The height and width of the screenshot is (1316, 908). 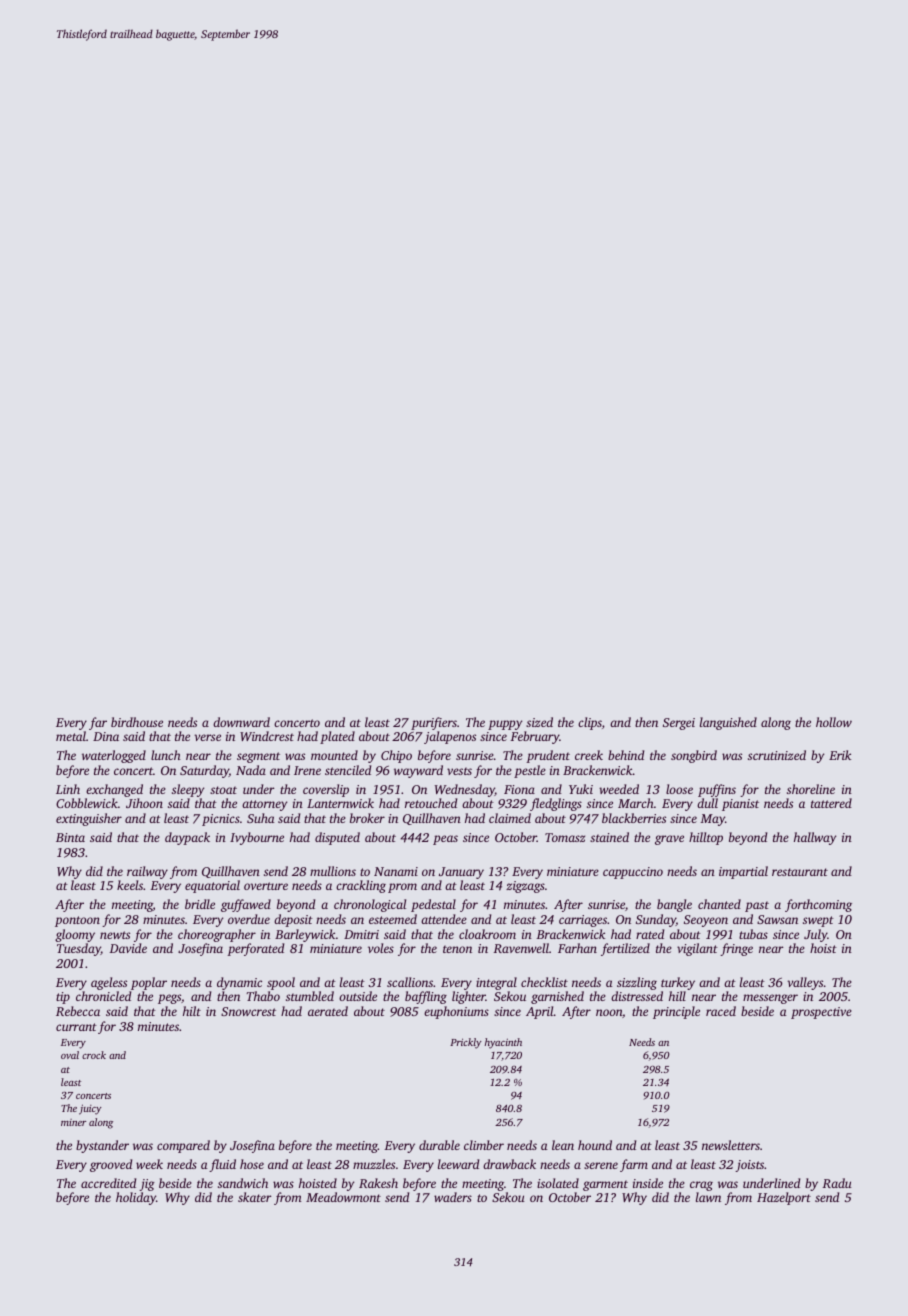 What do you see at coordinates (656, 920) in the screenshot?
I see `Sunday` at bounding box center [656, 920].
